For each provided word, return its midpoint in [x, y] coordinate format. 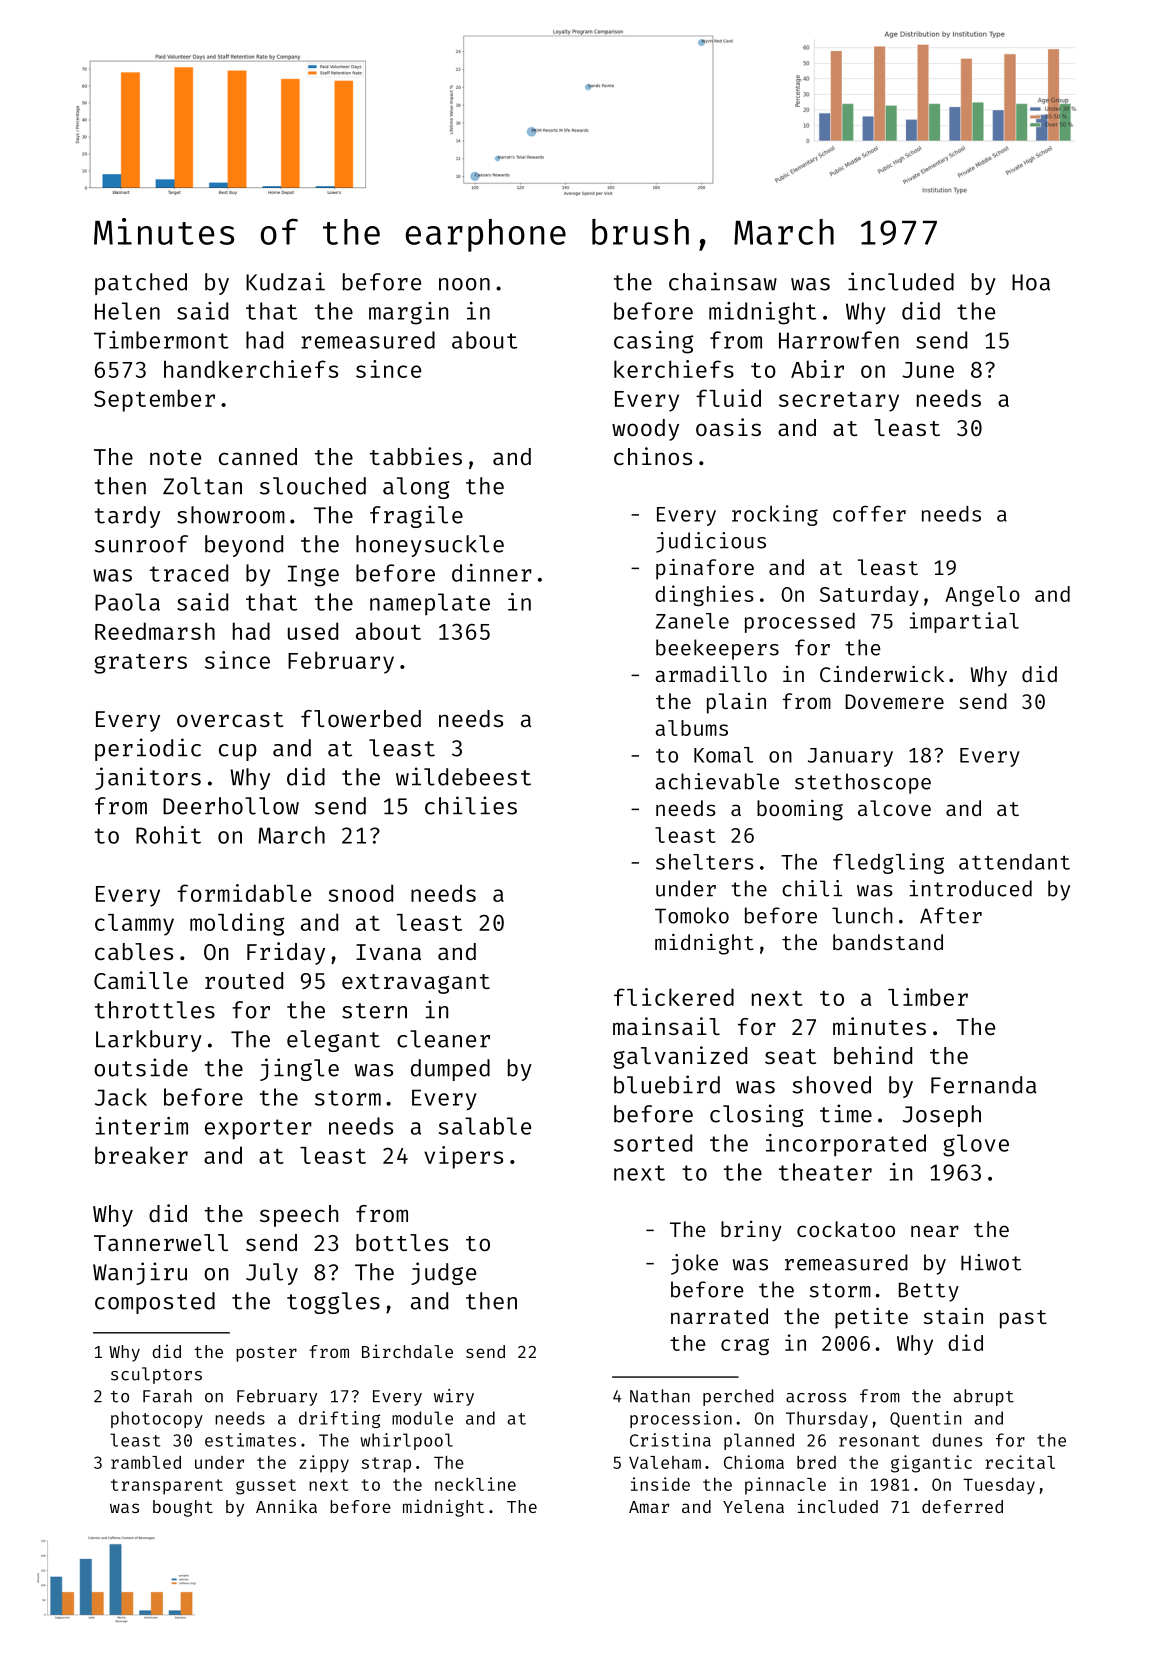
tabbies [416, 456]
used [313, 631]
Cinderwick [882, 673]
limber [928, 997]
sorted [653, 1143]
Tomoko [692, 915]
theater [825, 1172]
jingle [299, 1069]
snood [360, 893]
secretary [839, 402]
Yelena [753, 1506]
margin [408, 313]
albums [691, 728]
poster [266, 1354]
